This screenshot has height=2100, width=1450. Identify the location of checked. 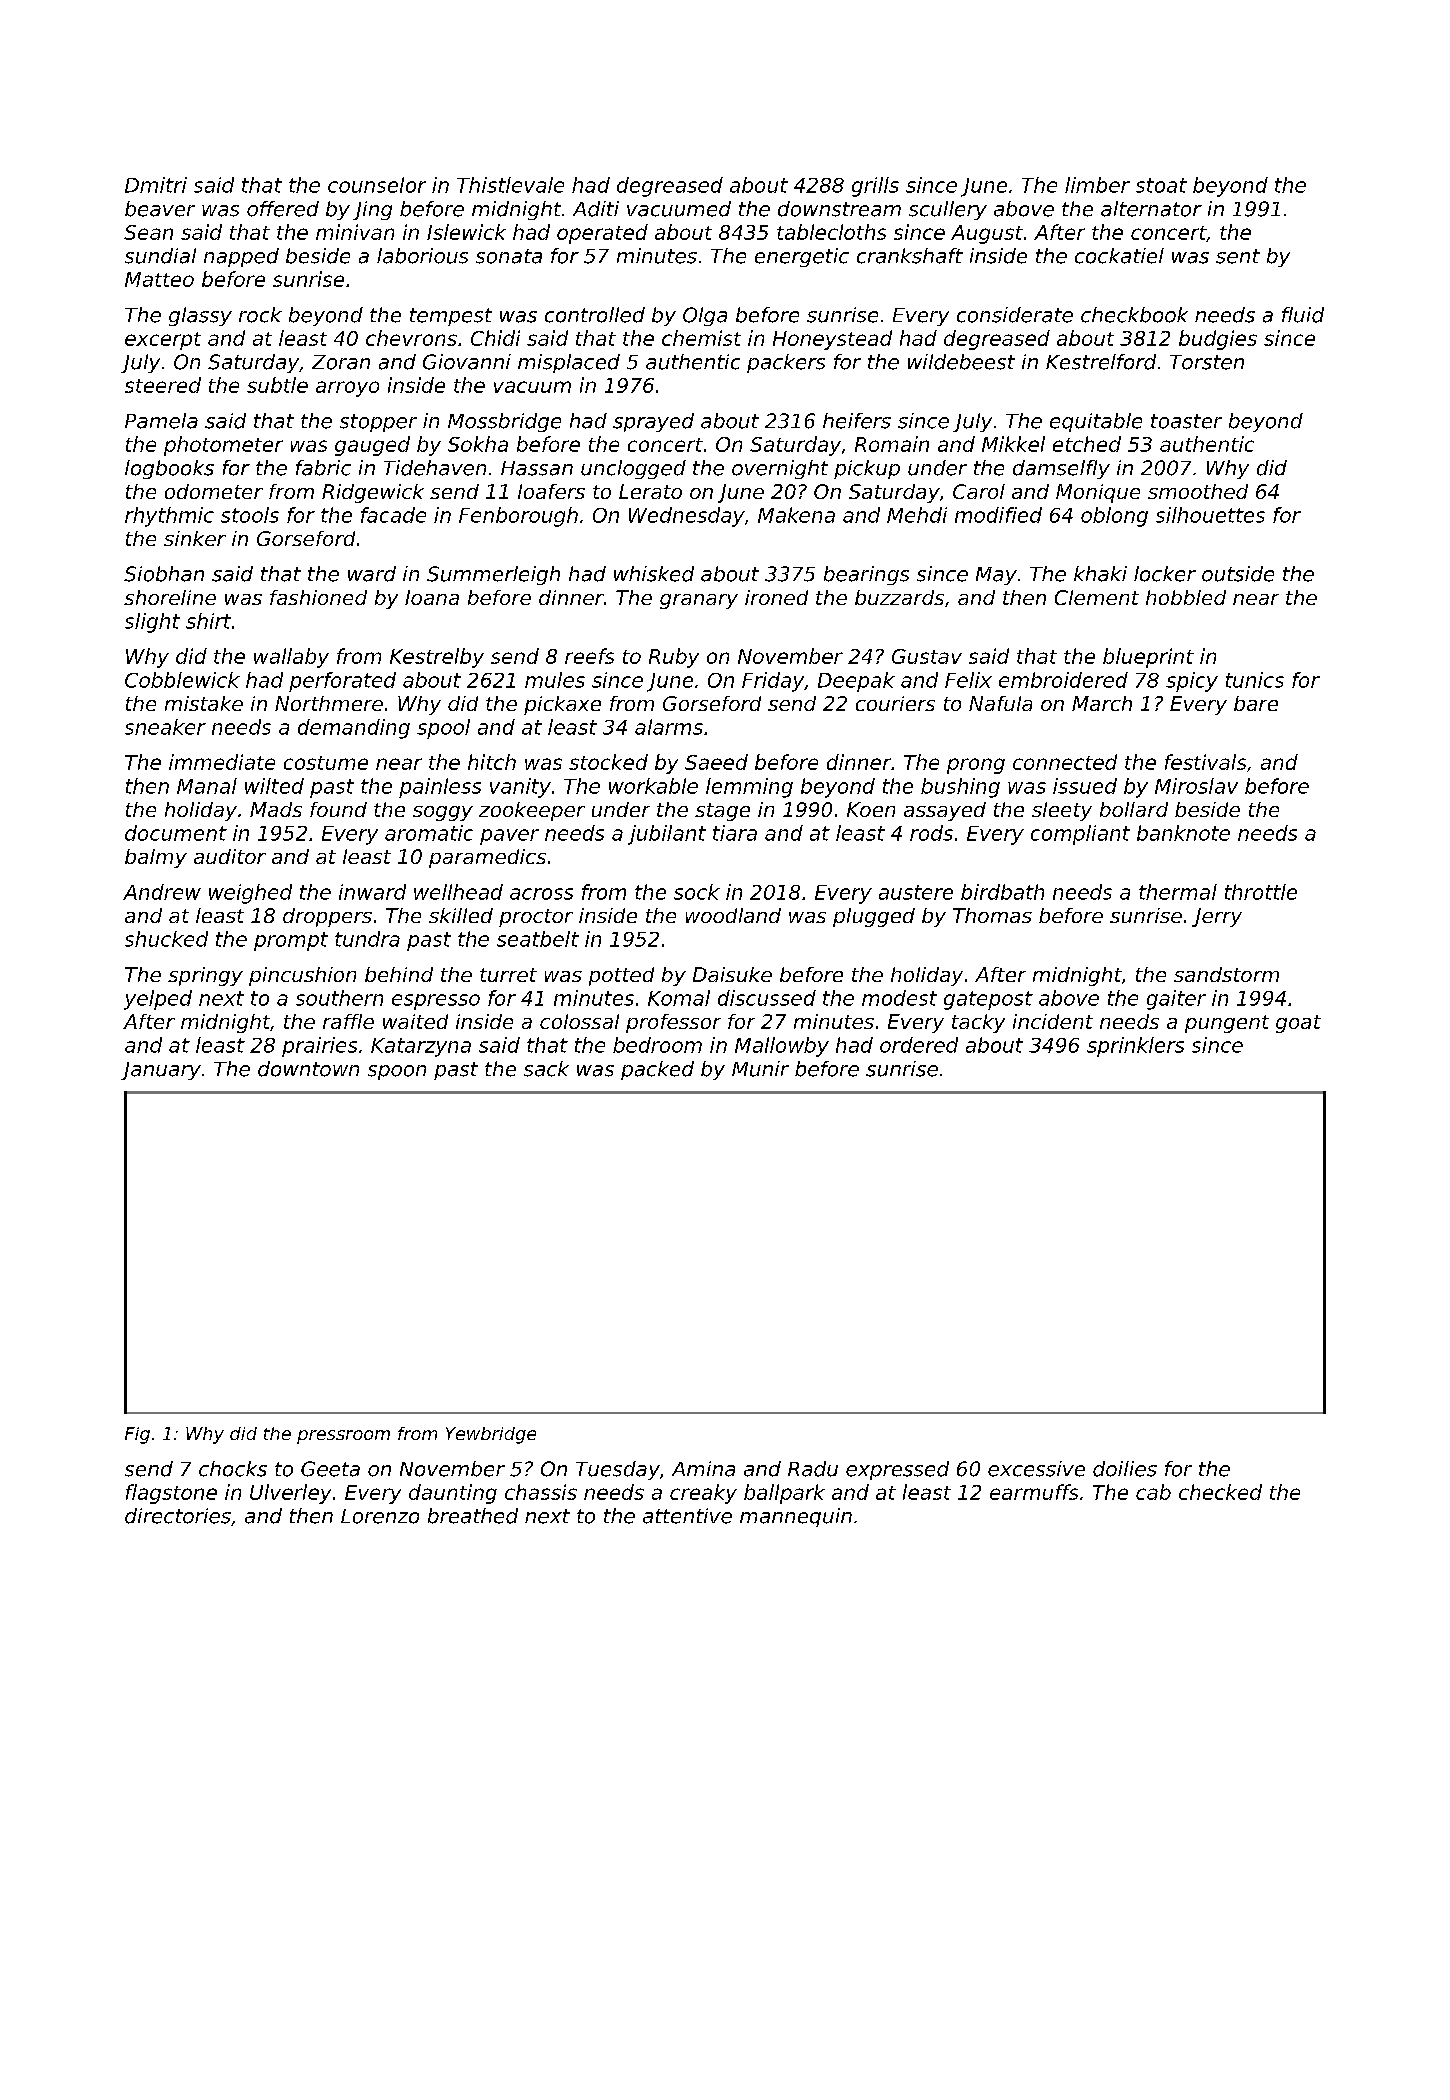
(1220, 1492).
